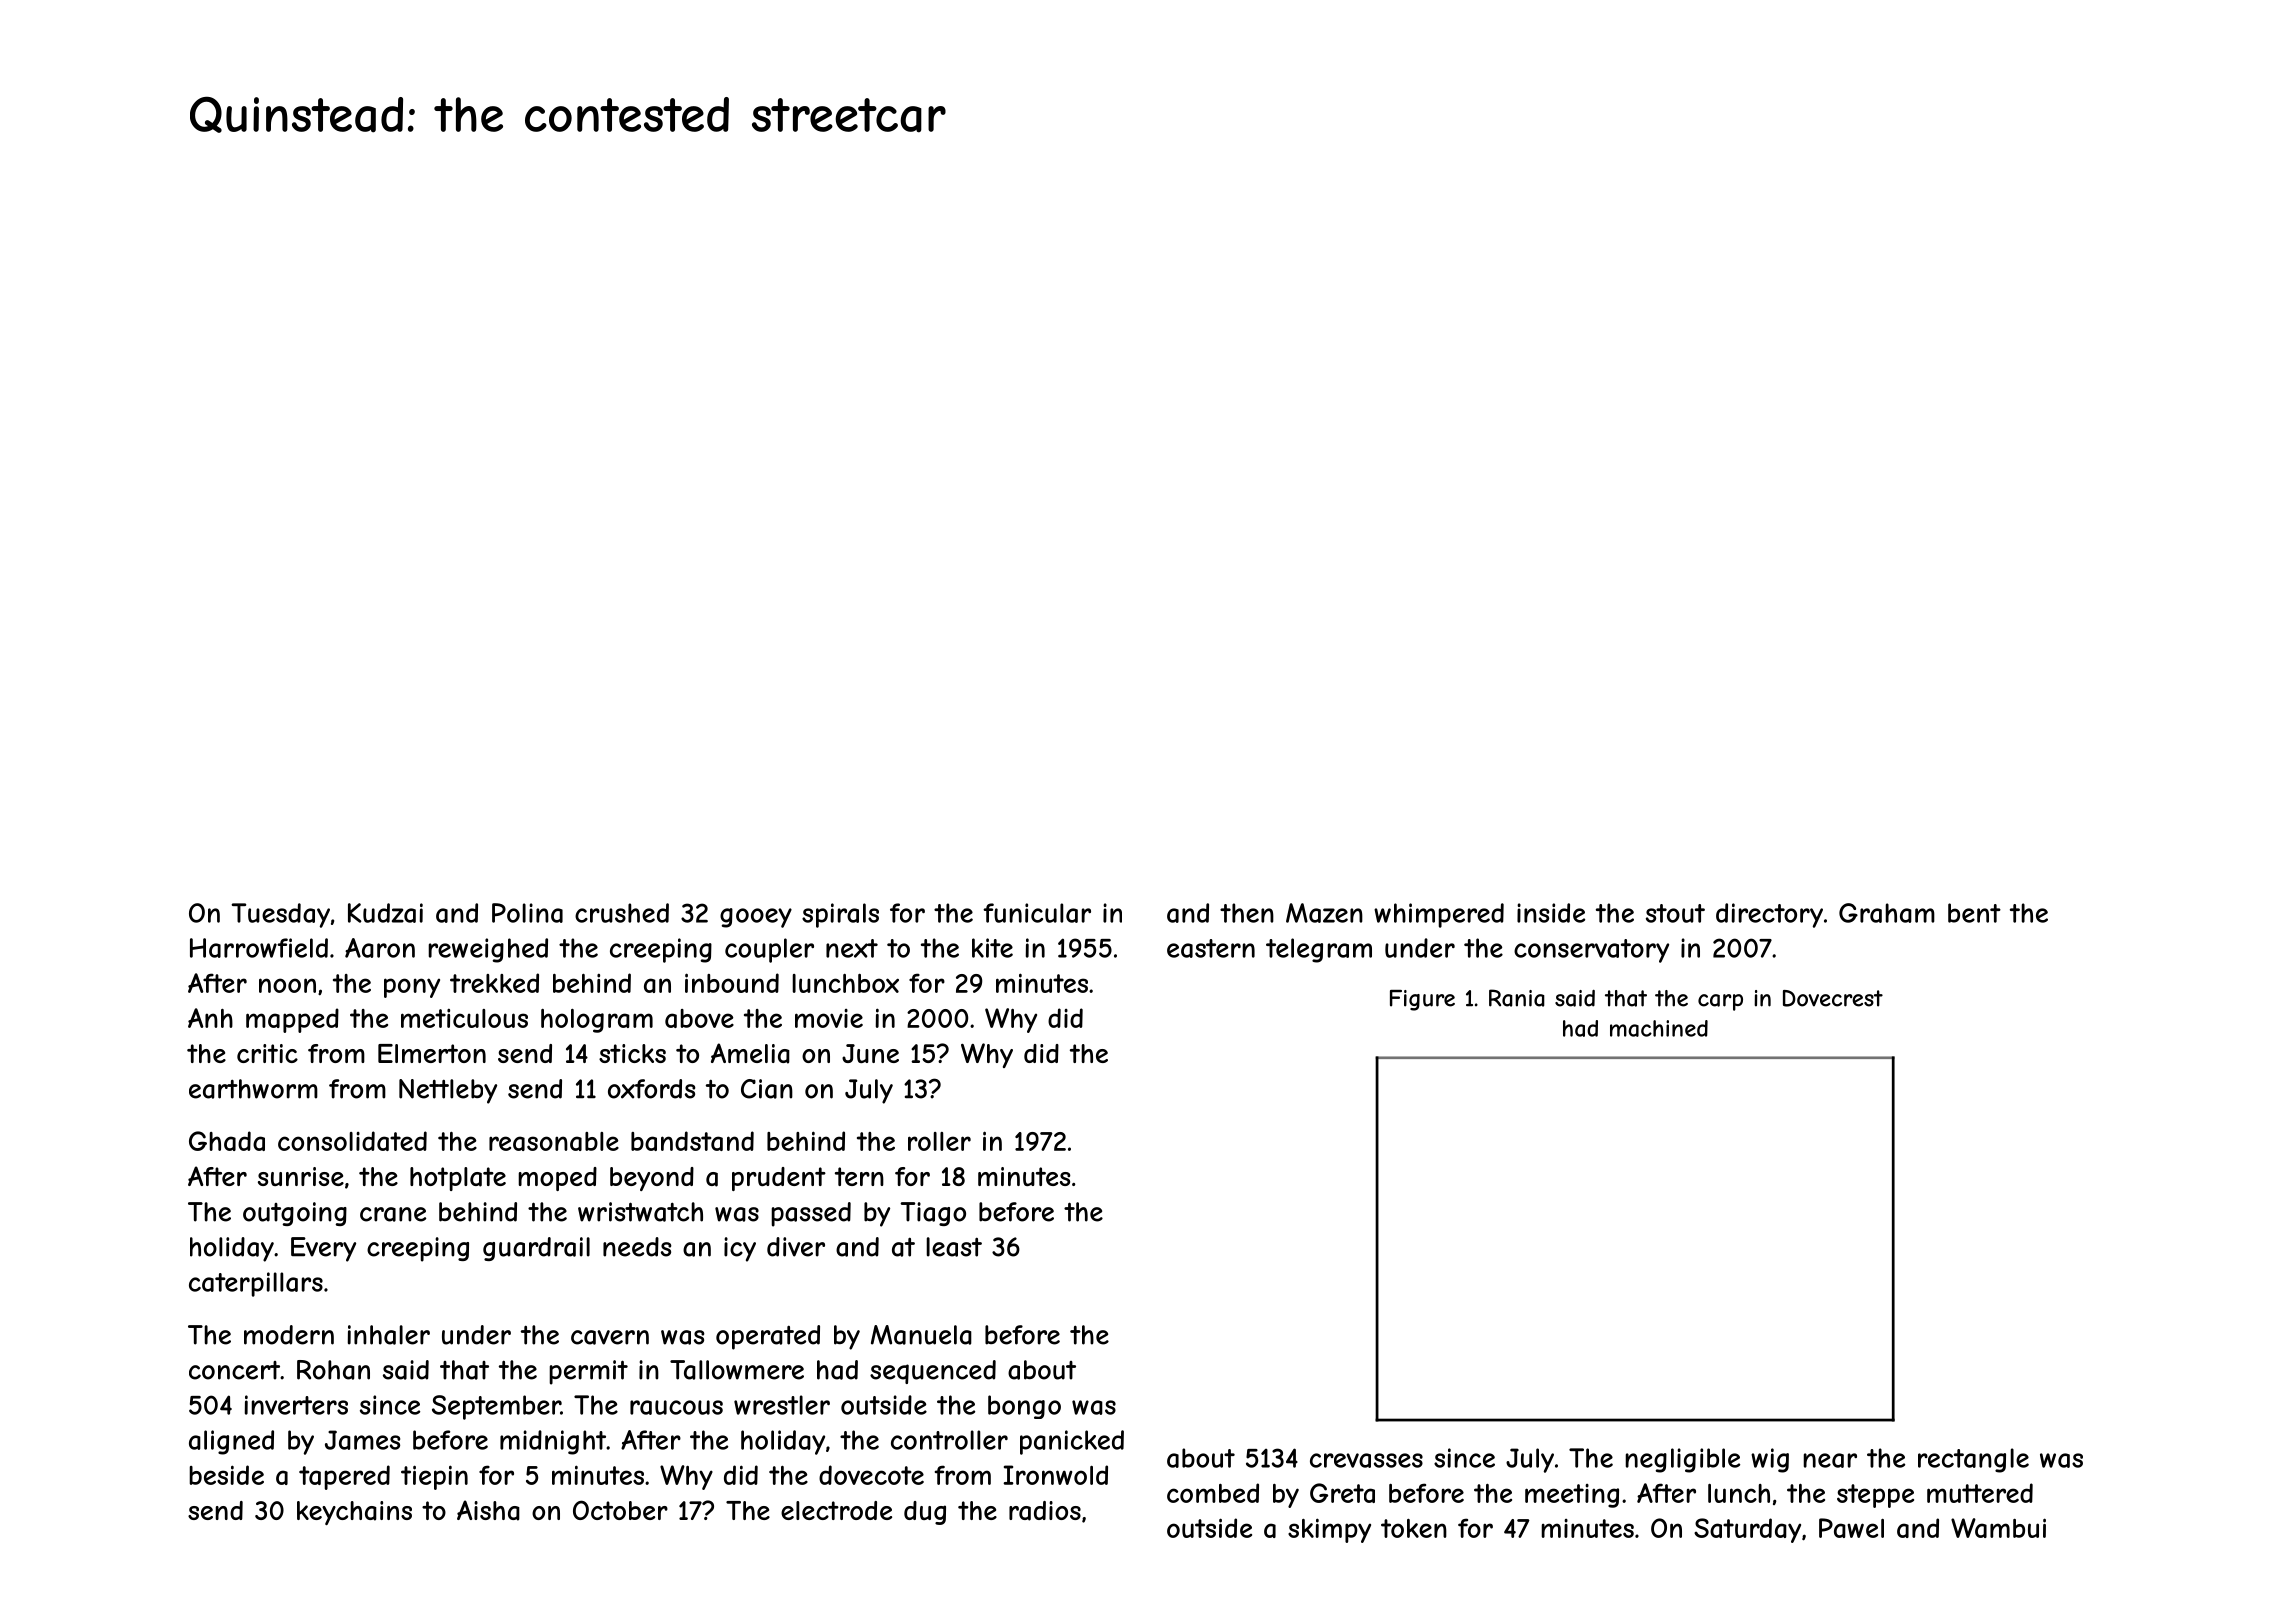 This image has width=2292, height=1620. Describe the element at coordinates (1682, 1460) in the image. I see `negligible` at that location.
